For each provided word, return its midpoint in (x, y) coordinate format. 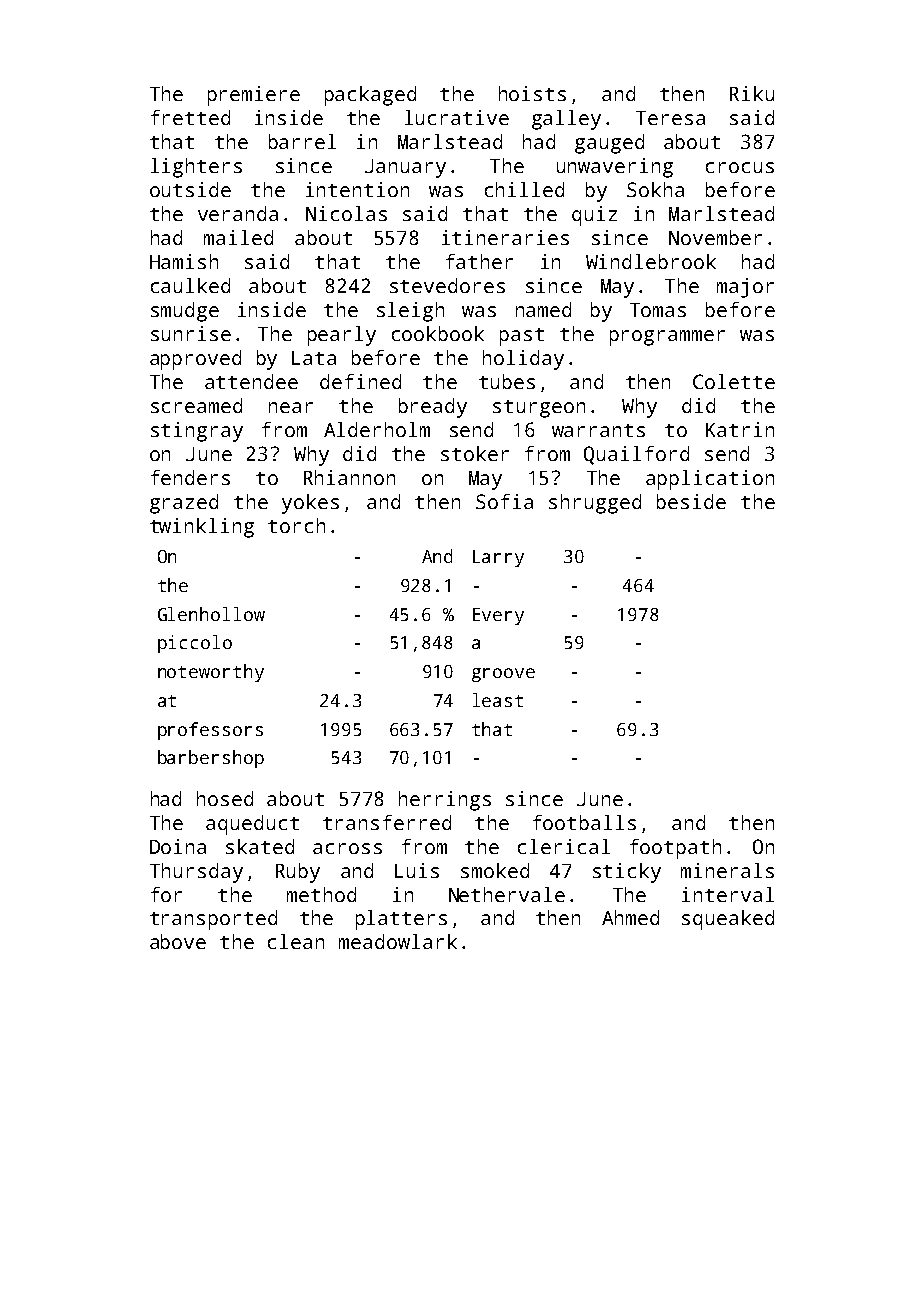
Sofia (504, 501)
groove (503, 675)
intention (357, 189)
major (745, 288)
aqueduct (252, 825)
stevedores (447, 285)
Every (498, 616)
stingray (197, 432)
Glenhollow (211, 614)
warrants (598, 430)
